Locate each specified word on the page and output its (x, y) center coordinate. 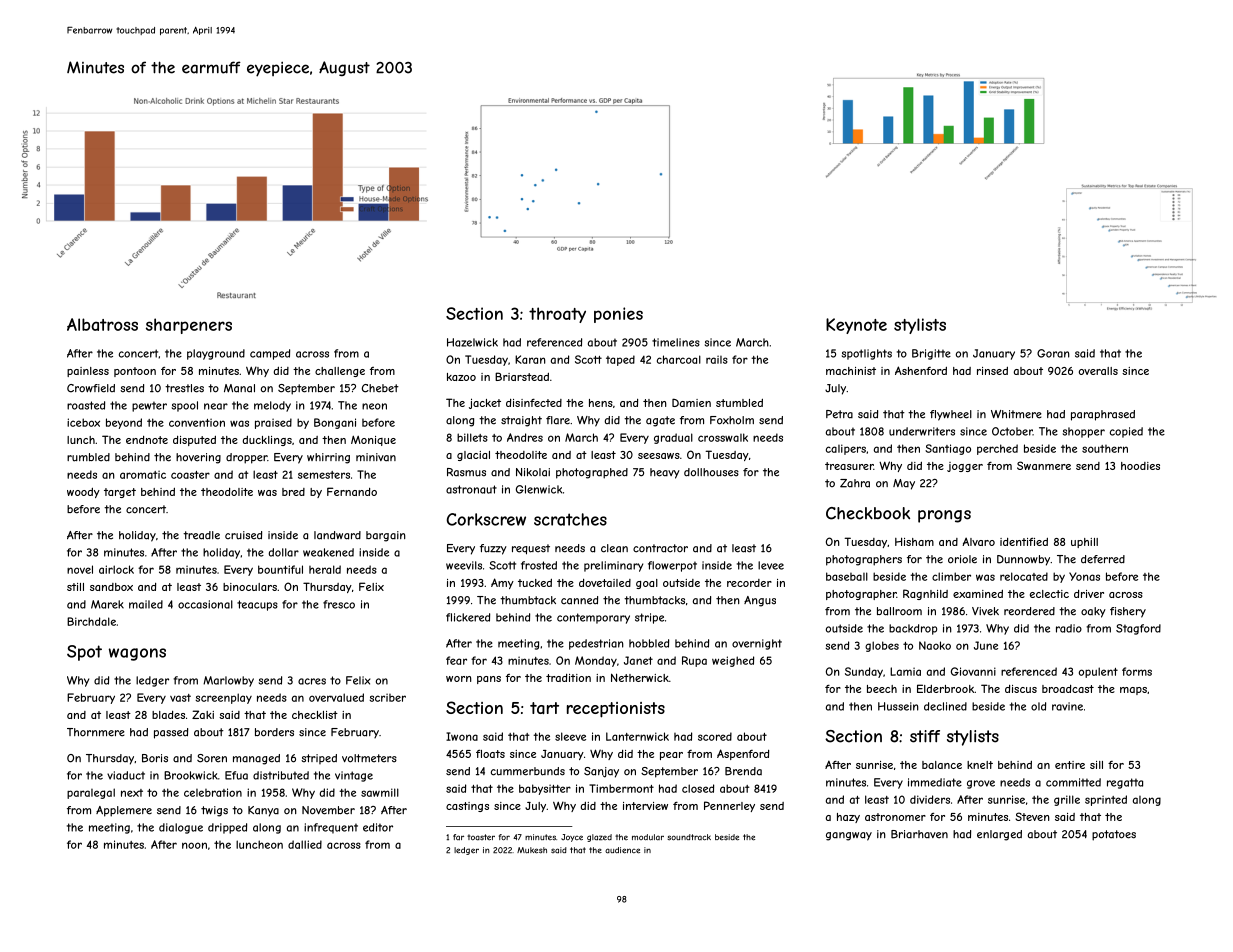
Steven (1032, 816)
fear (456, 660)
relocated (1024, 576)
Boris (155, 758)
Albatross (102, 324)
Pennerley (729, 806)
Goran (1053, 353)
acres (312, 681)
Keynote (856, 326)
